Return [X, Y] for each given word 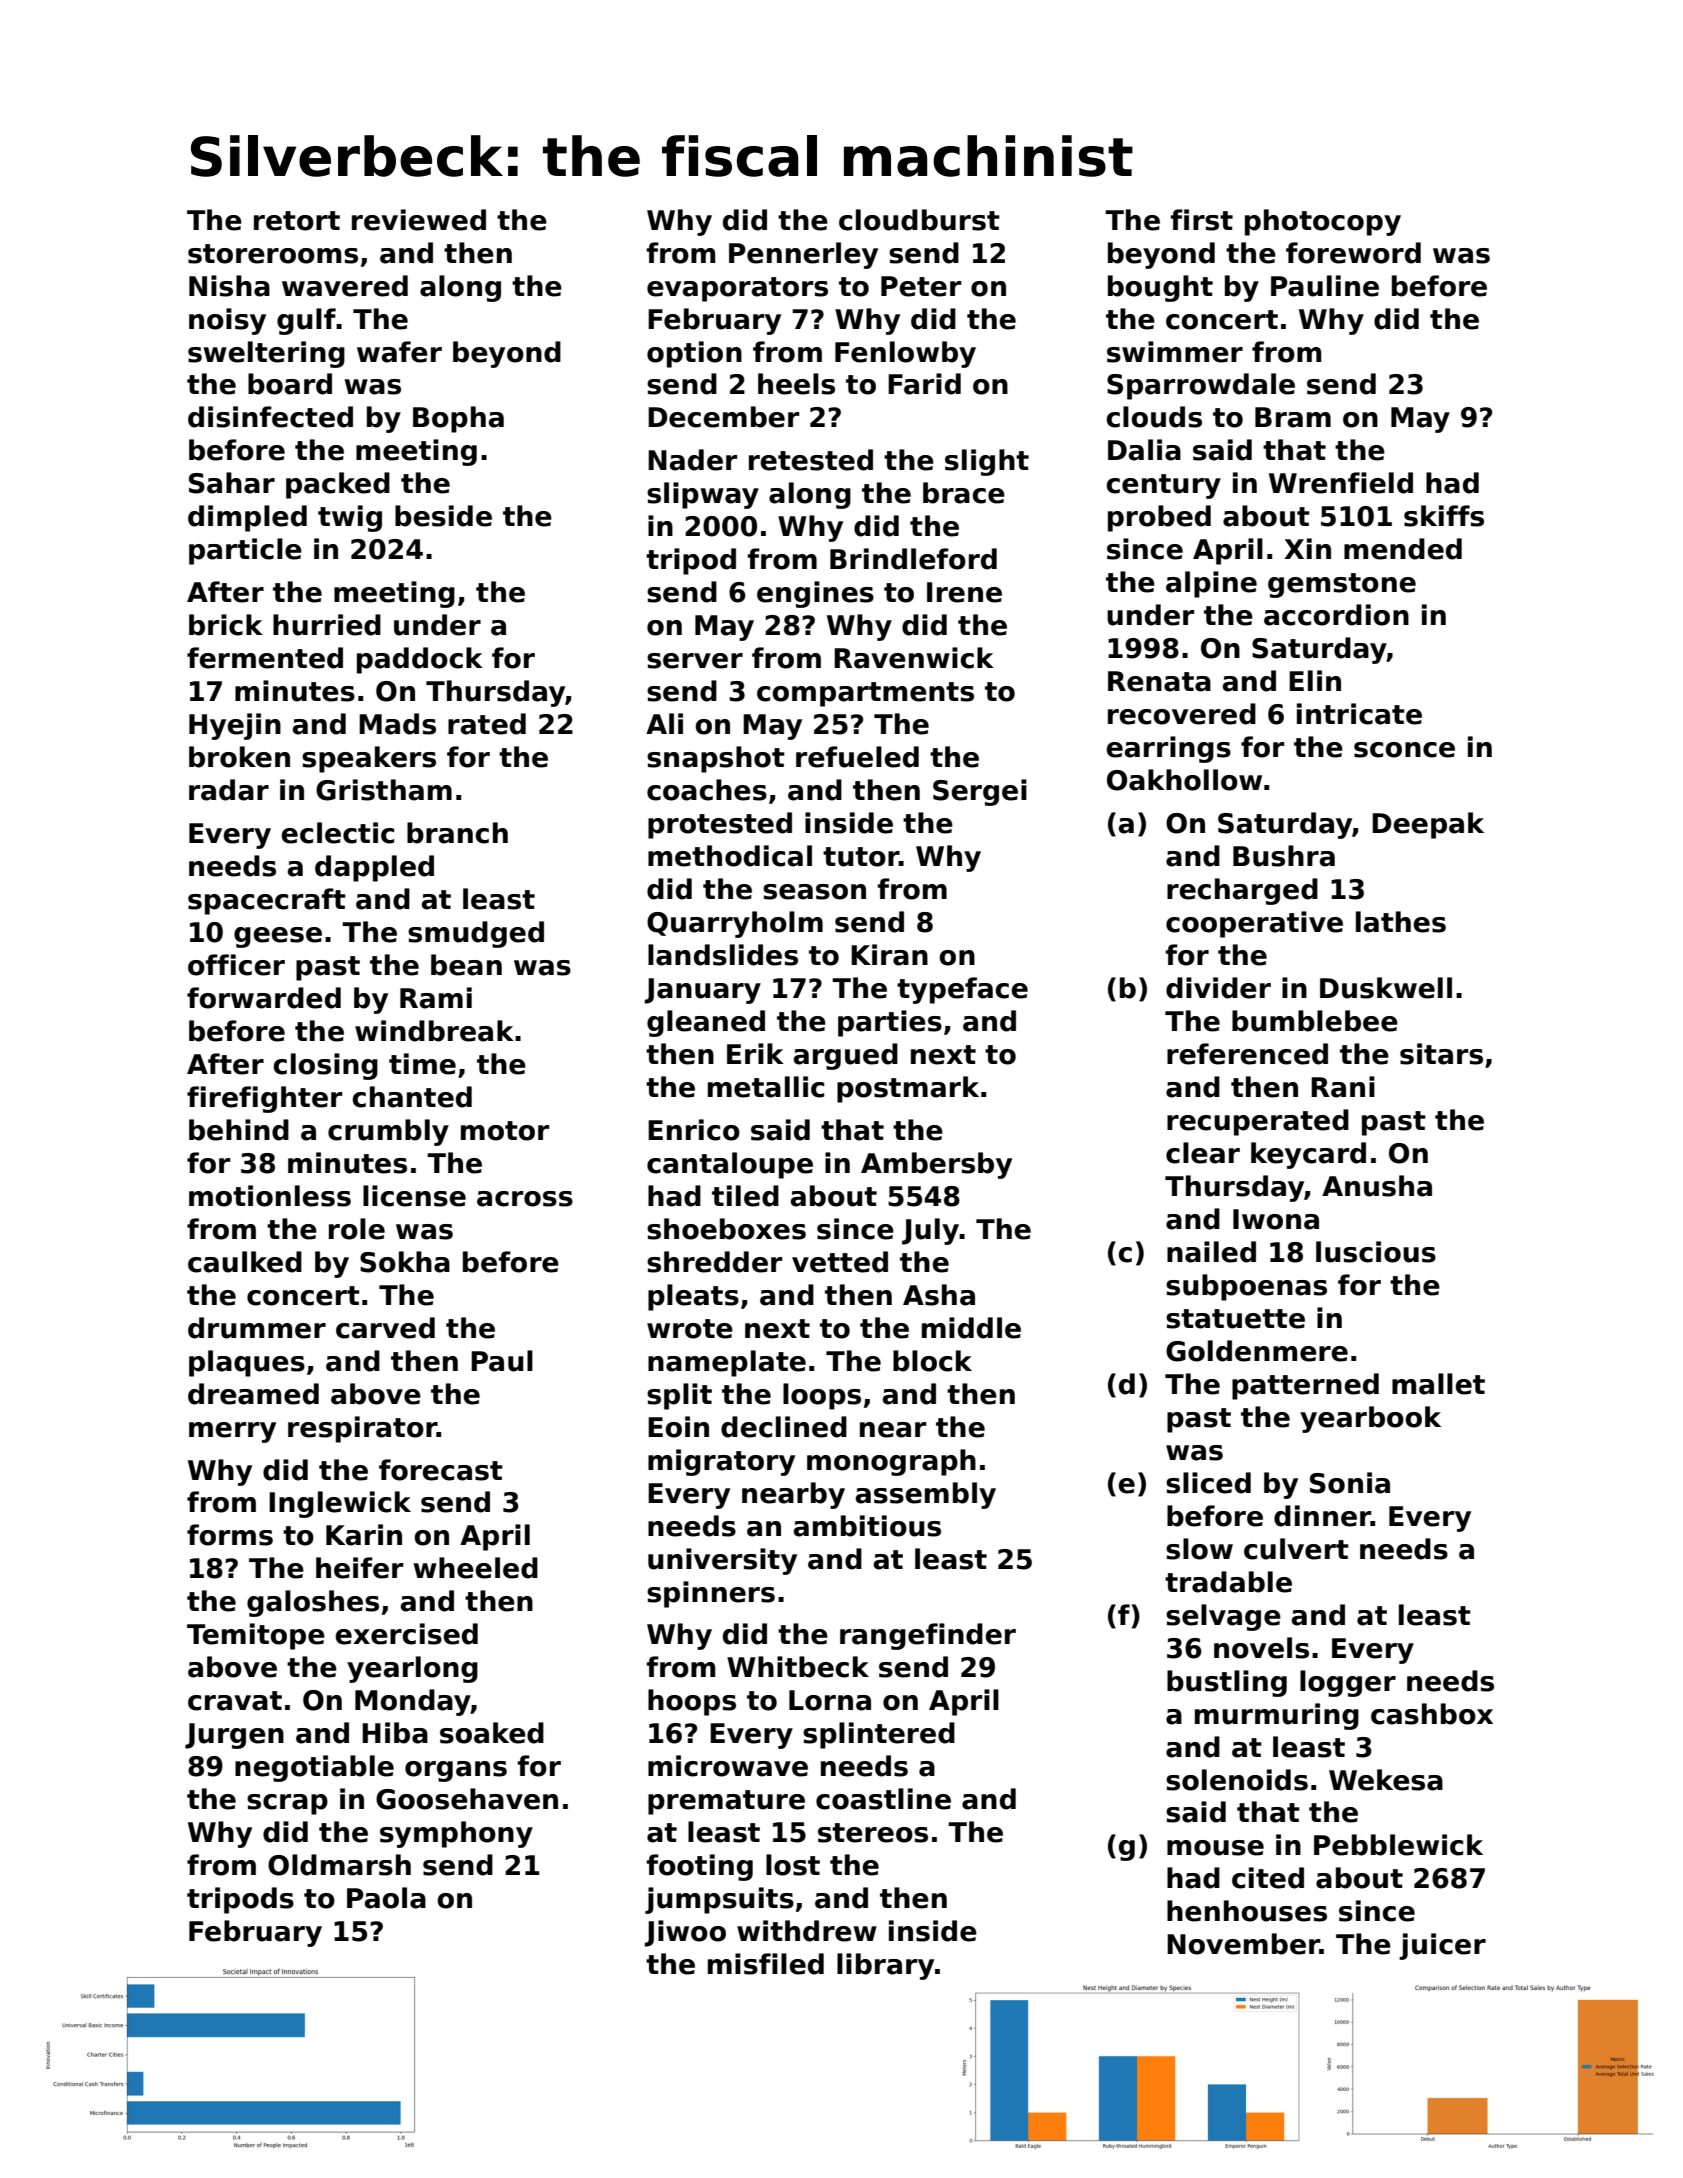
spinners [711, 1594]
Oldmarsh [339, 1865]
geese [278, 937]
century [1163, 486]
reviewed [419, 220]
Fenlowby [905, 354]
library [885, 1966]
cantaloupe [730, 1165]
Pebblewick [1398, 1845]
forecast [441, 1470]
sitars [1441, 1054]
